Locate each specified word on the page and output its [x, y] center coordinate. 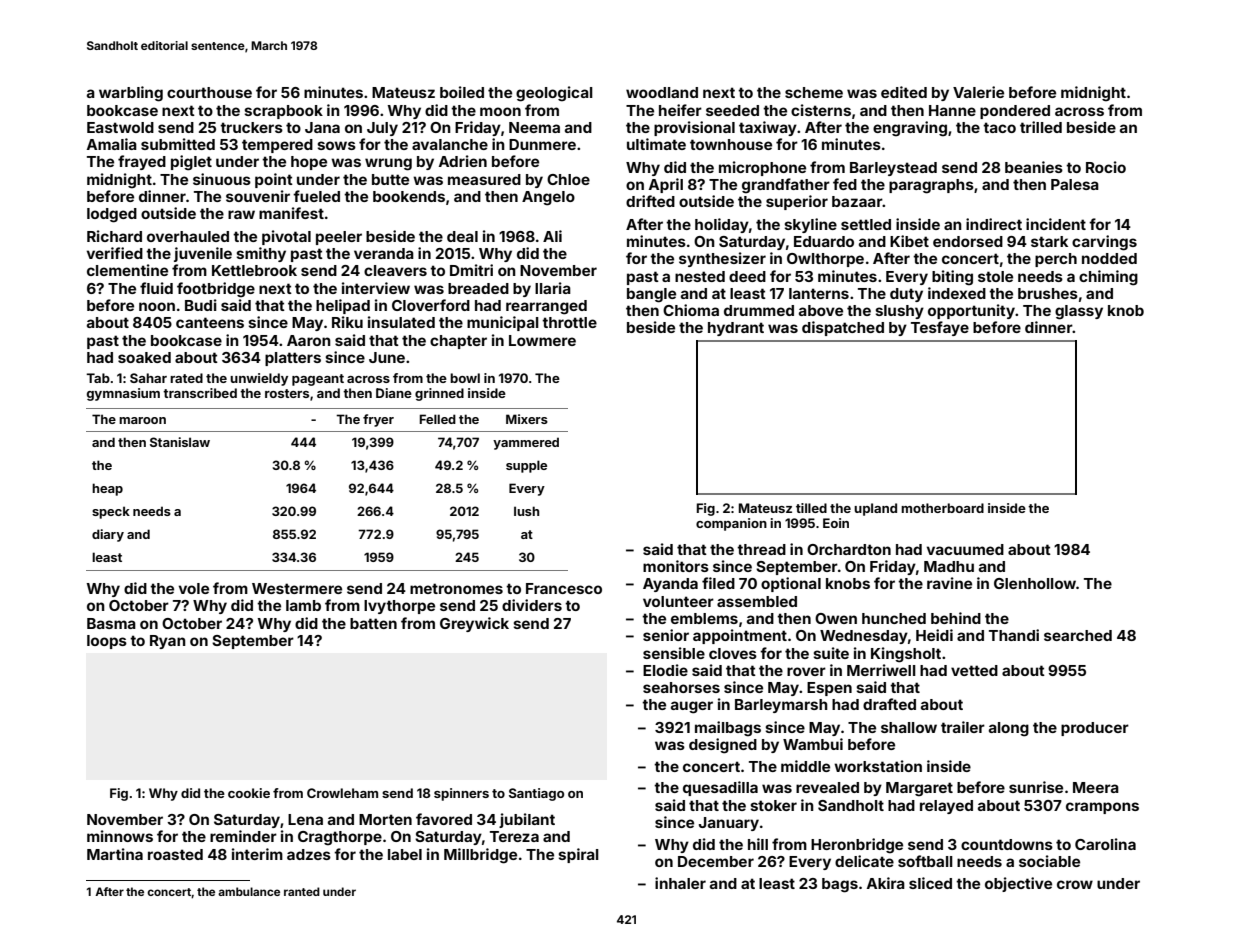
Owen [836, 618]
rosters [287, 393]
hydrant [736, 329]
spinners [461, 794]
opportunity [971, 311]
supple [526, 466]
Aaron [309, 340]
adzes [309, 854]
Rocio [1106, 167]
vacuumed [965, 549]
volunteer [678, 601]
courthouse [209, 92]
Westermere [297, 588]
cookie [249, 793]
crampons [1102, 808]
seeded [732, 110]
